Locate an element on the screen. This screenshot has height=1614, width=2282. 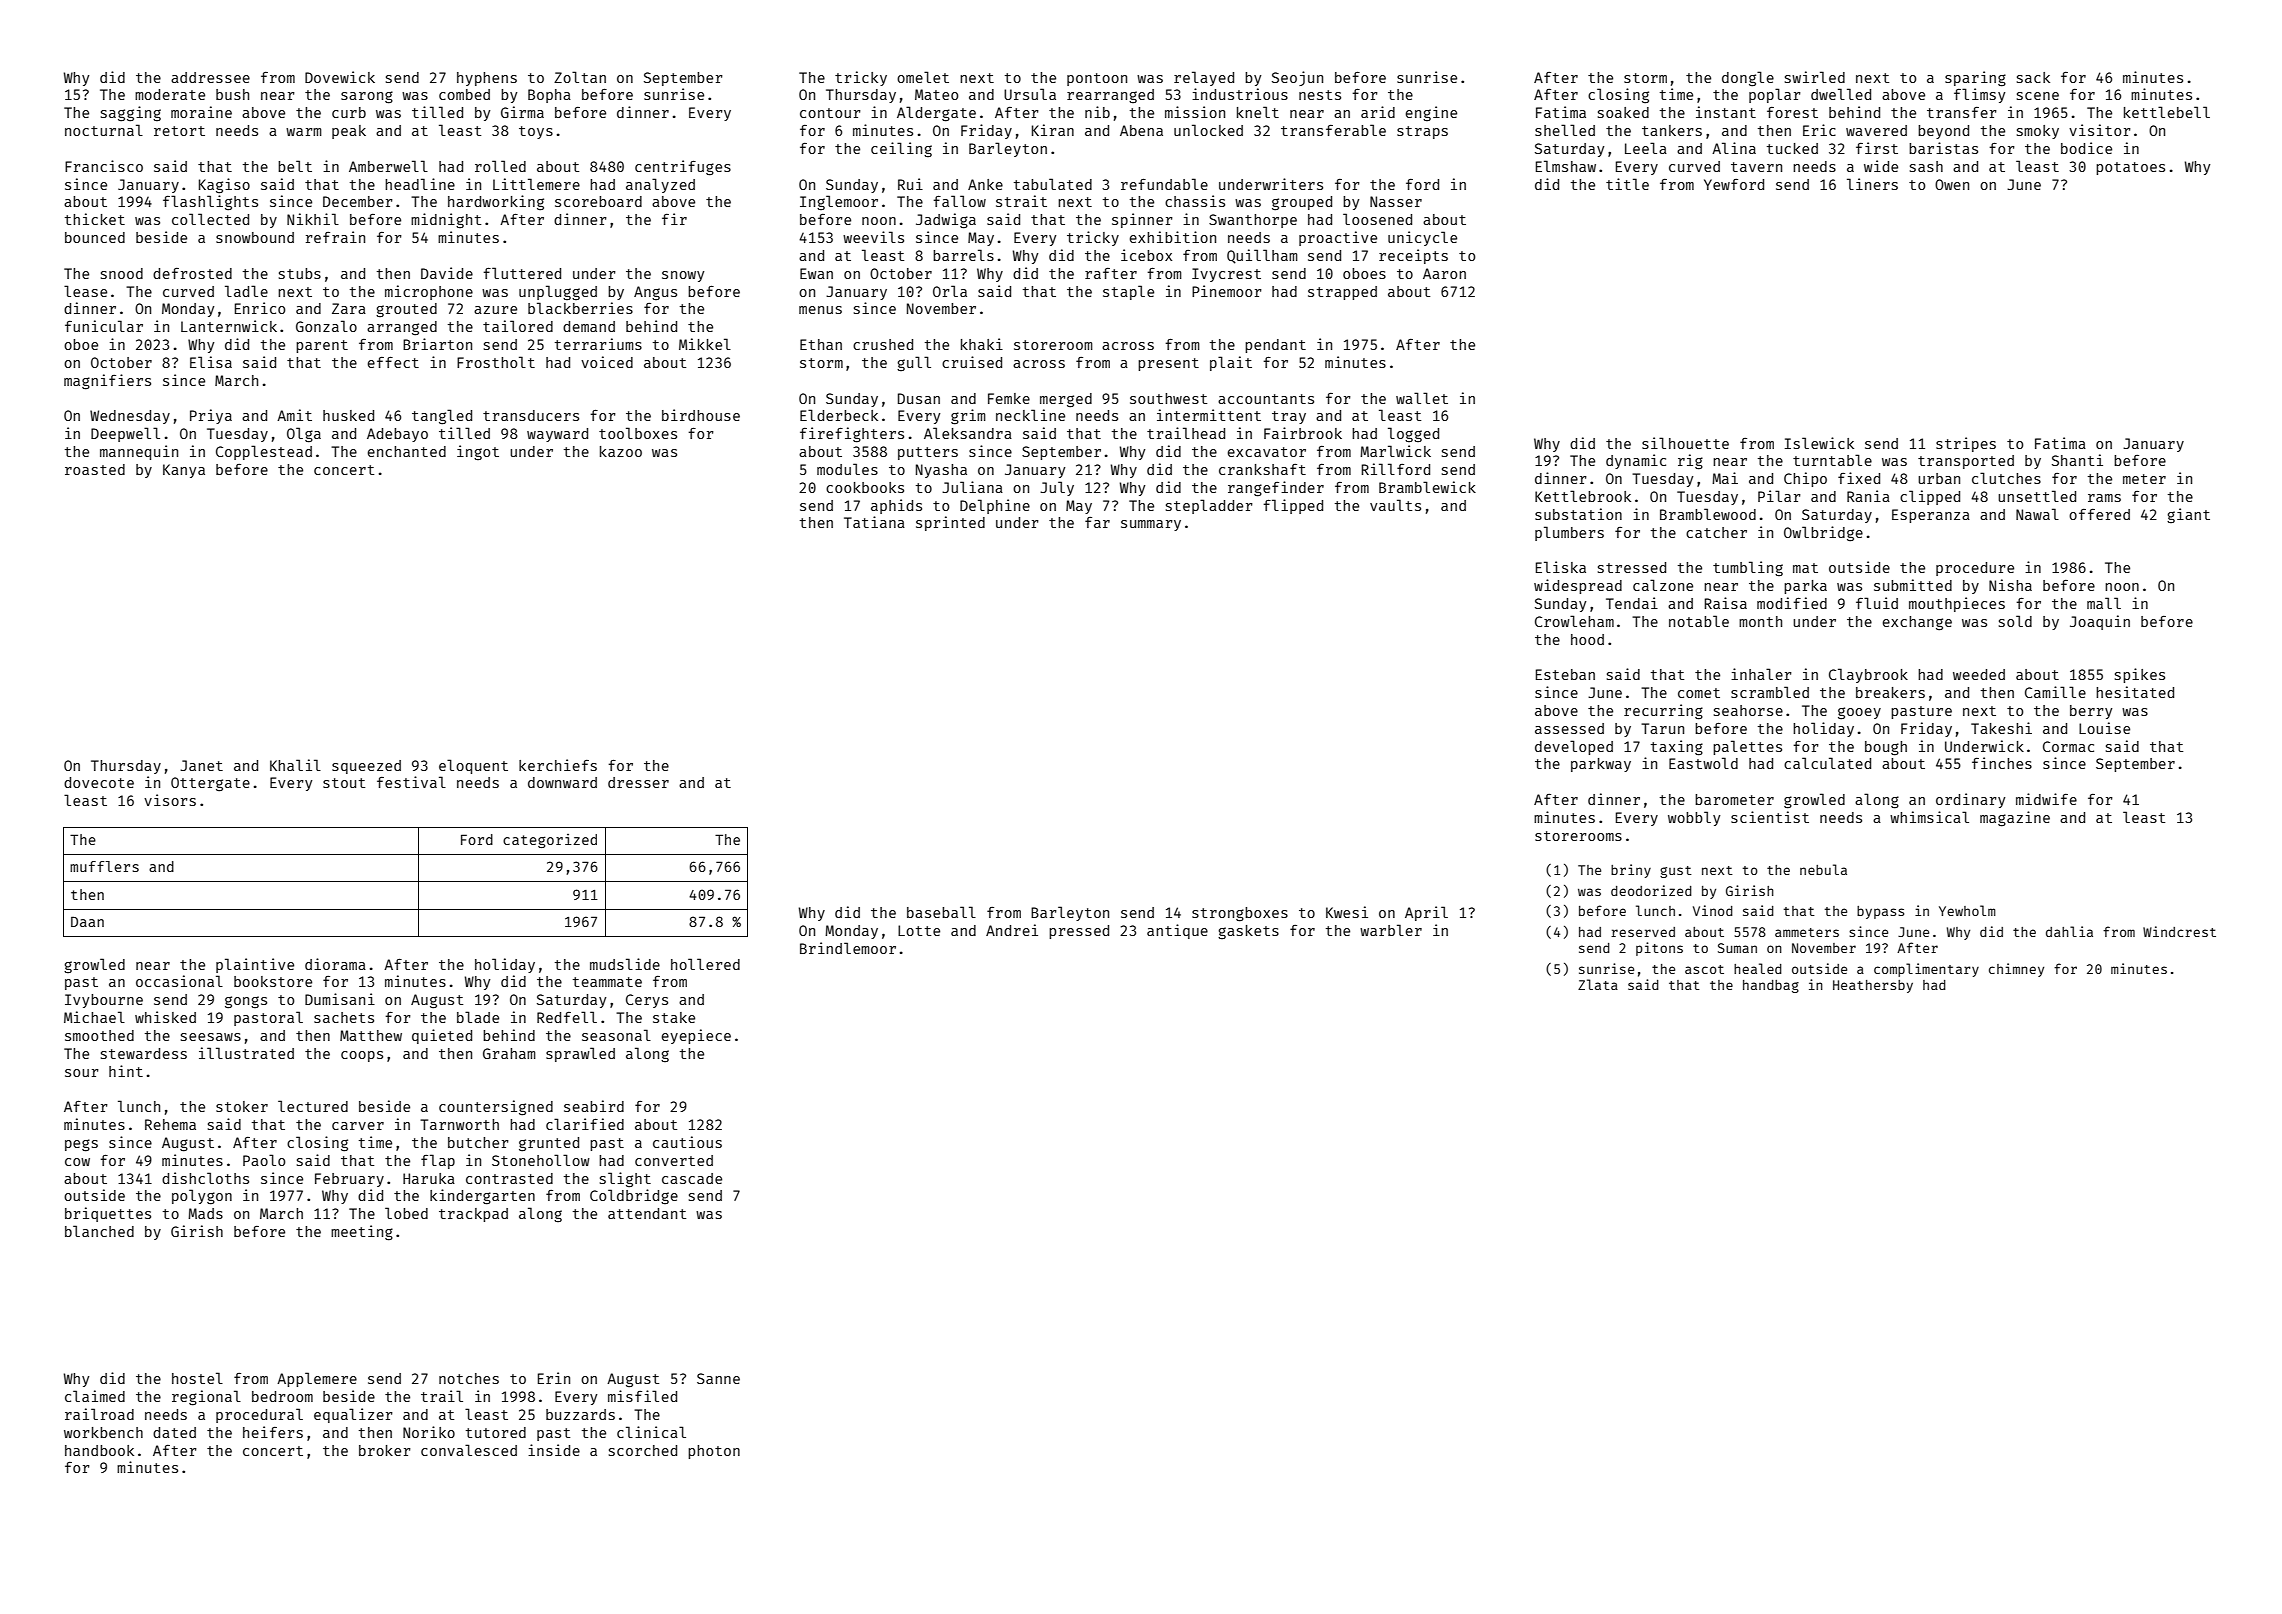
sack is located at coordinates (2033, 77).
